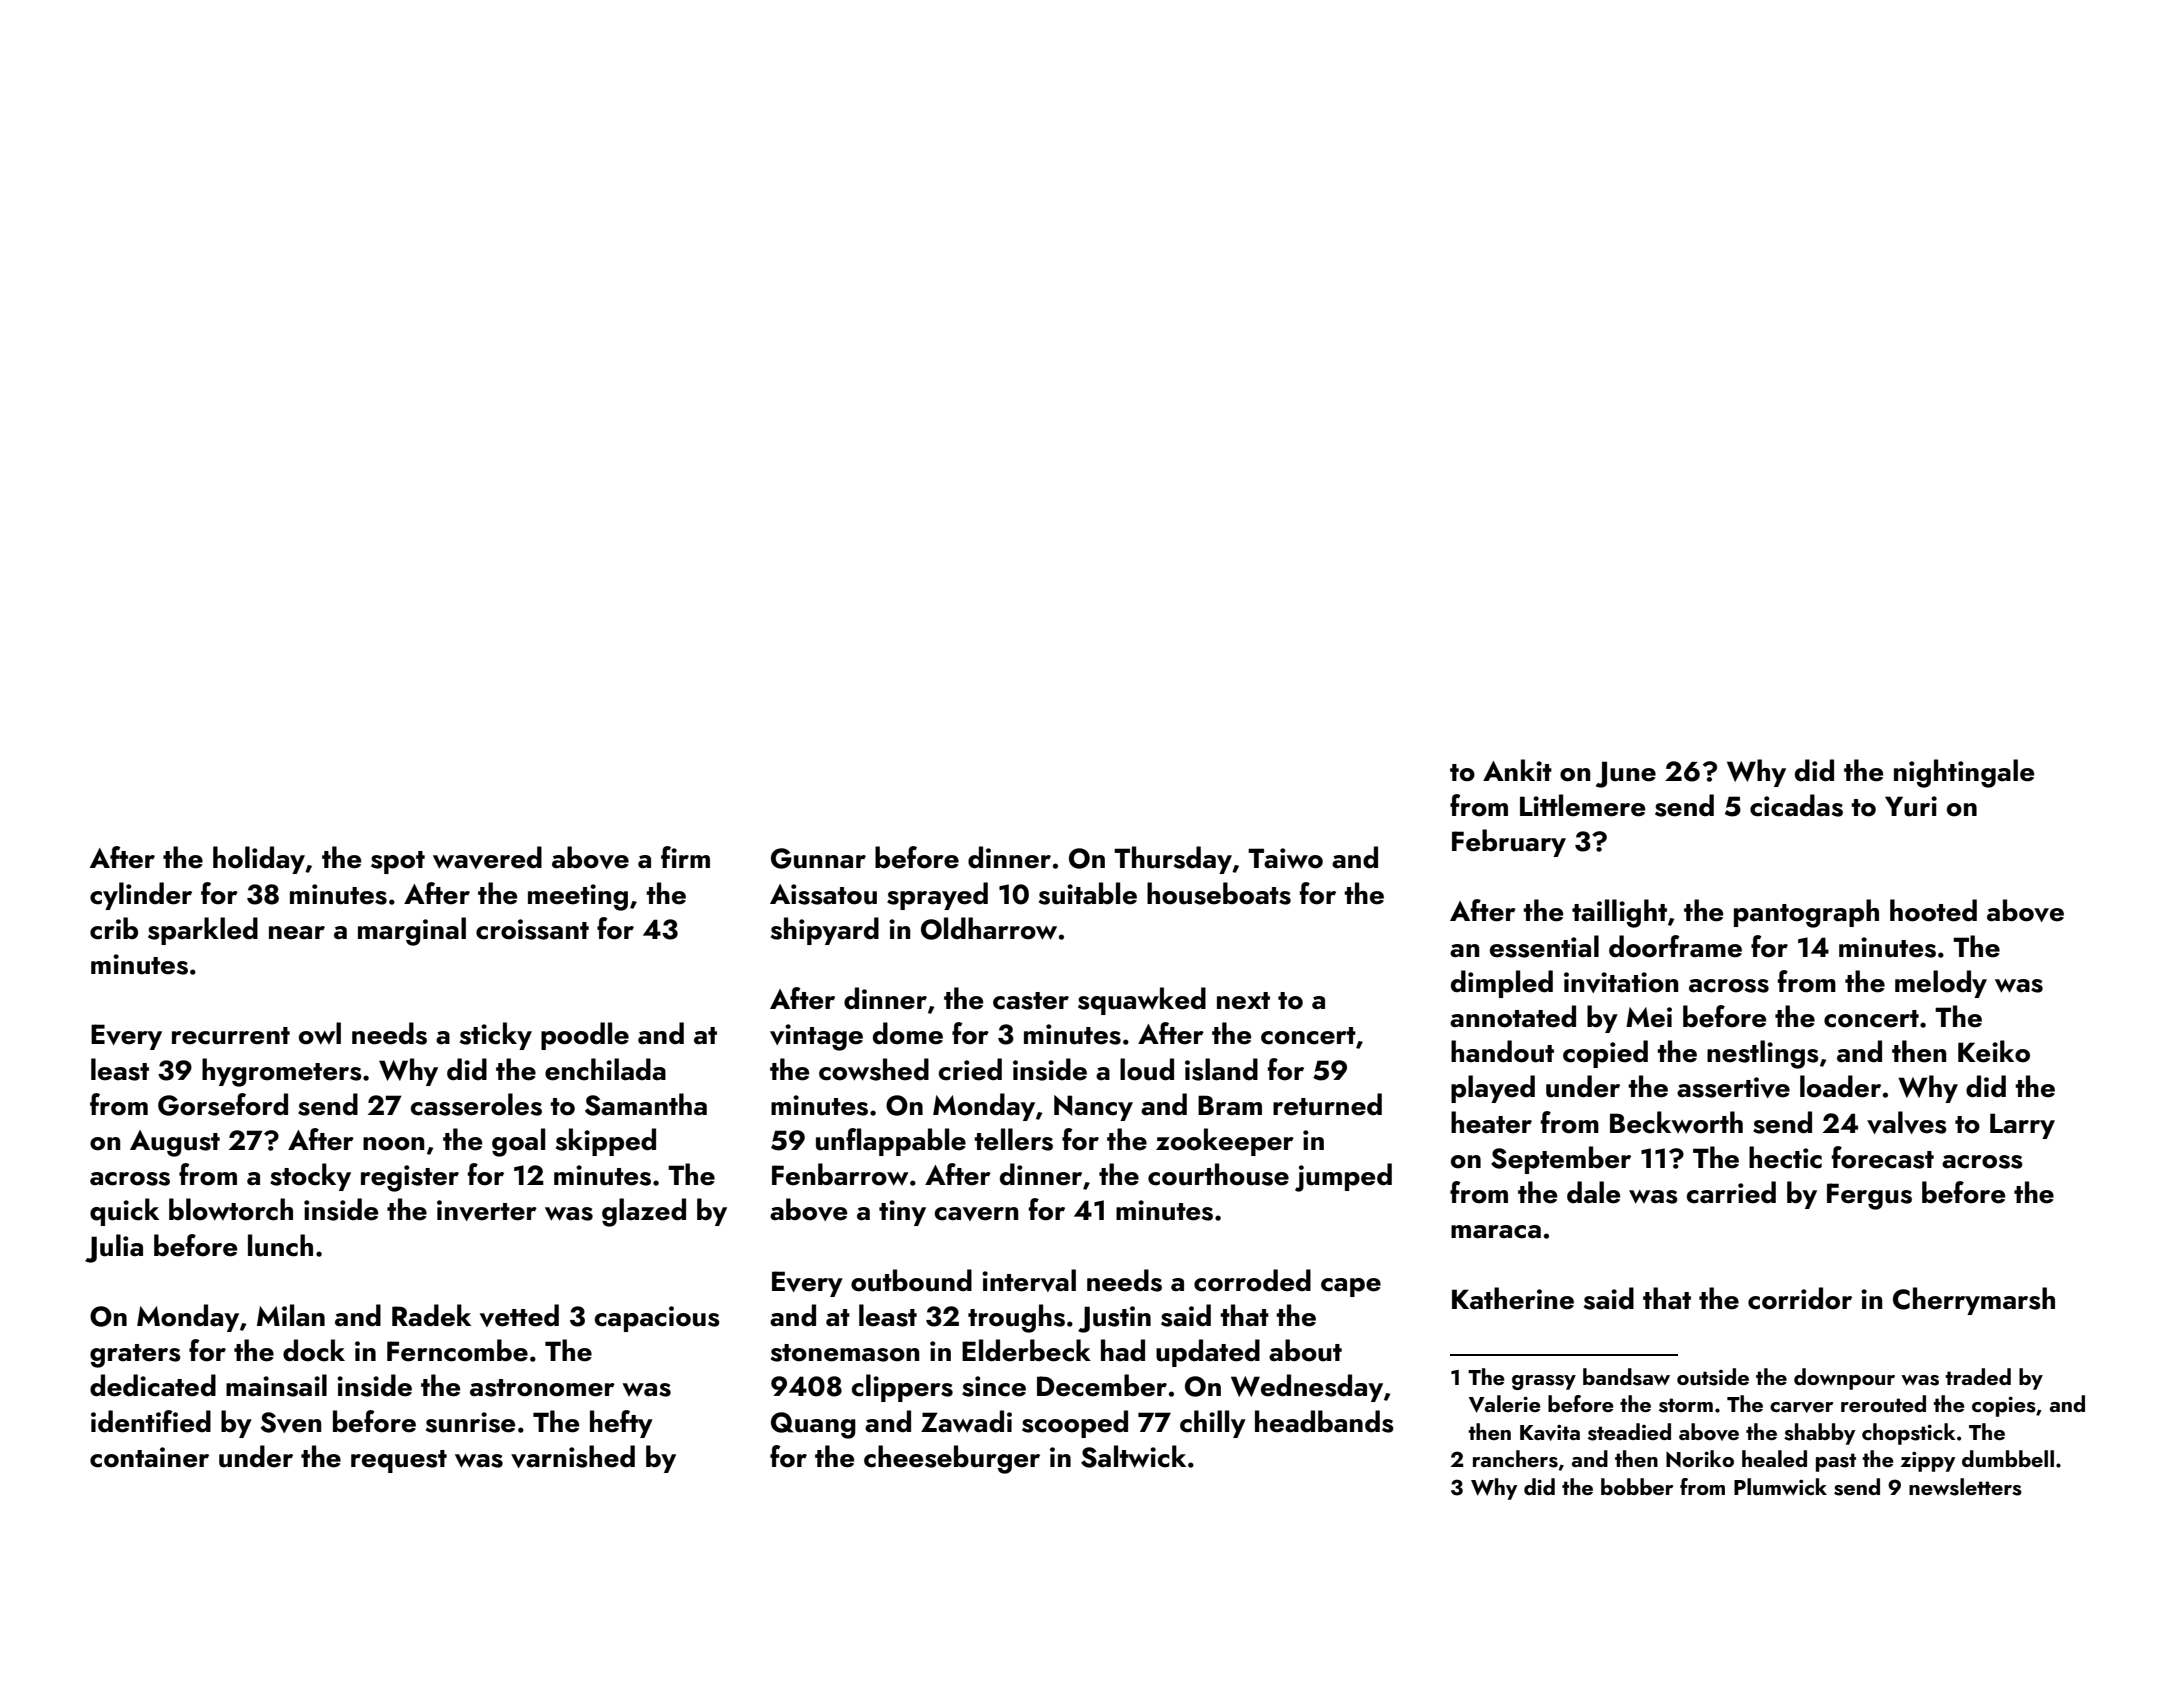 The width and height of the page is (2178, 1683). I want to click on cheeseburger, so click(952, 1459).
